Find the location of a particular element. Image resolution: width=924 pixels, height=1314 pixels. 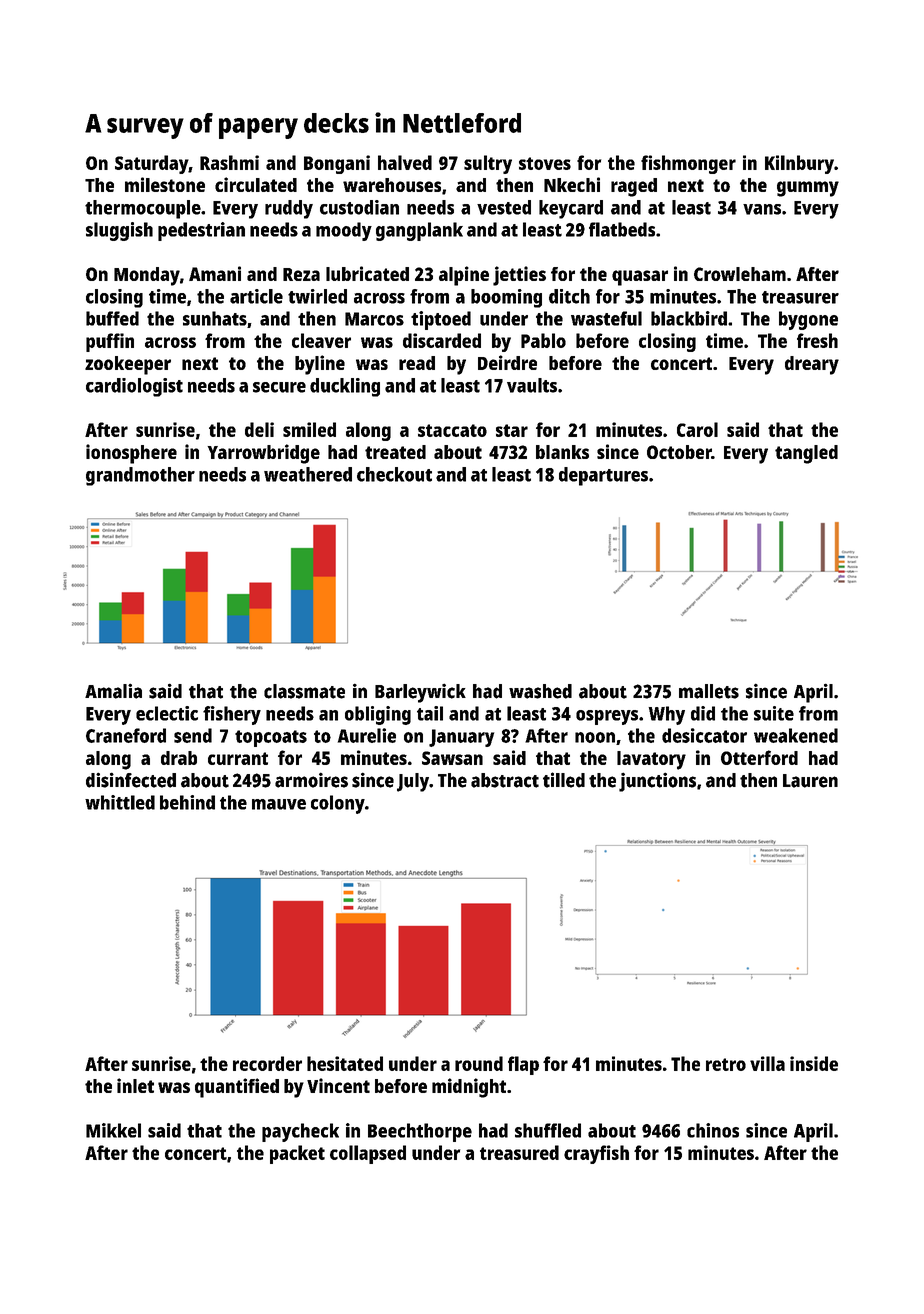

chinos is located at coordinates (713, 1130).
